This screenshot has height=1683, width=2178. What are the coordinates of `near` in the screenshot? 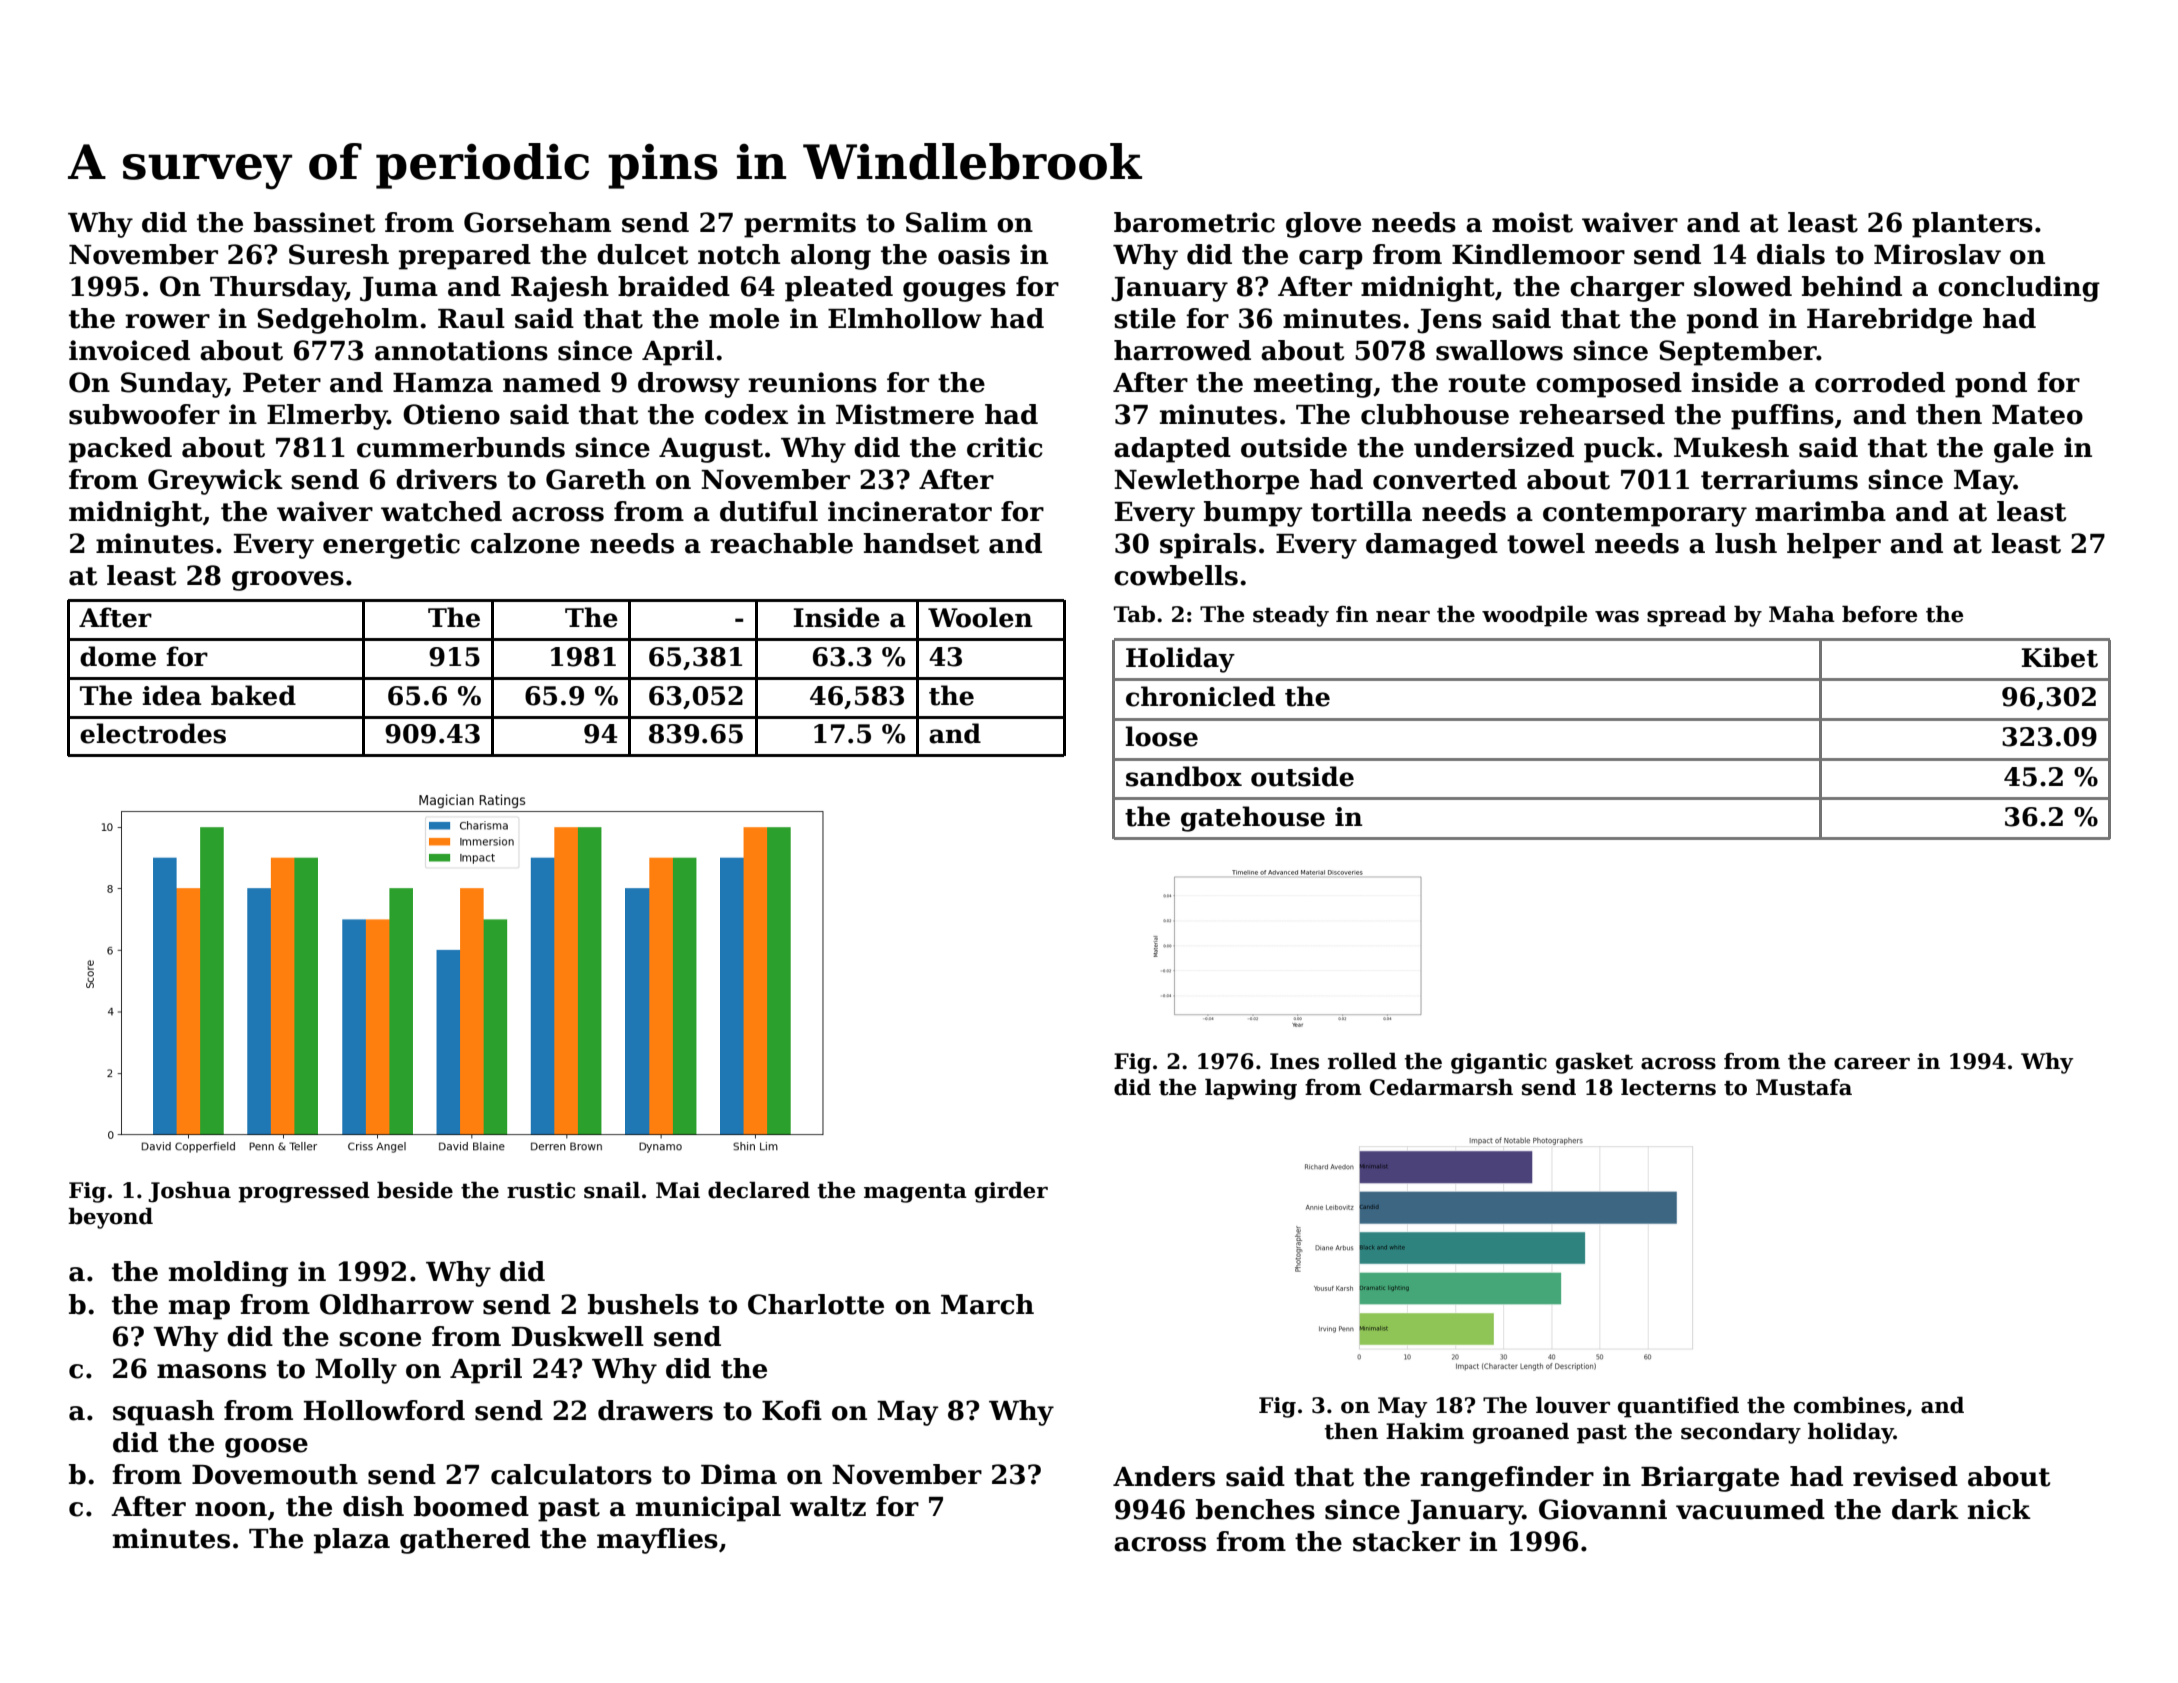 It's located at (1403, 616).
